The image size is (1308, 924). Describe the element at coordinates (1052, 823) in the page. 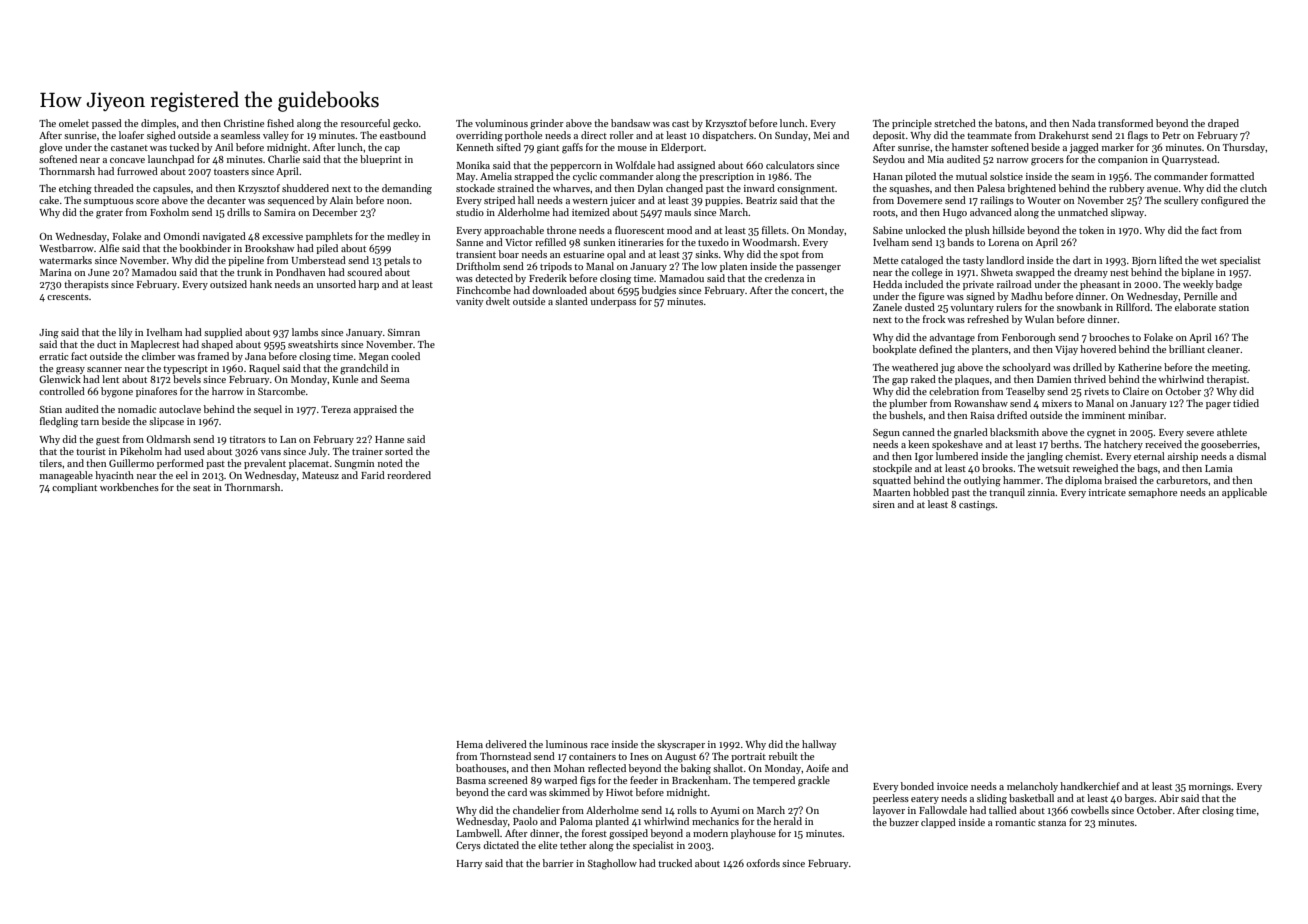

I see `stanza` at that location.
